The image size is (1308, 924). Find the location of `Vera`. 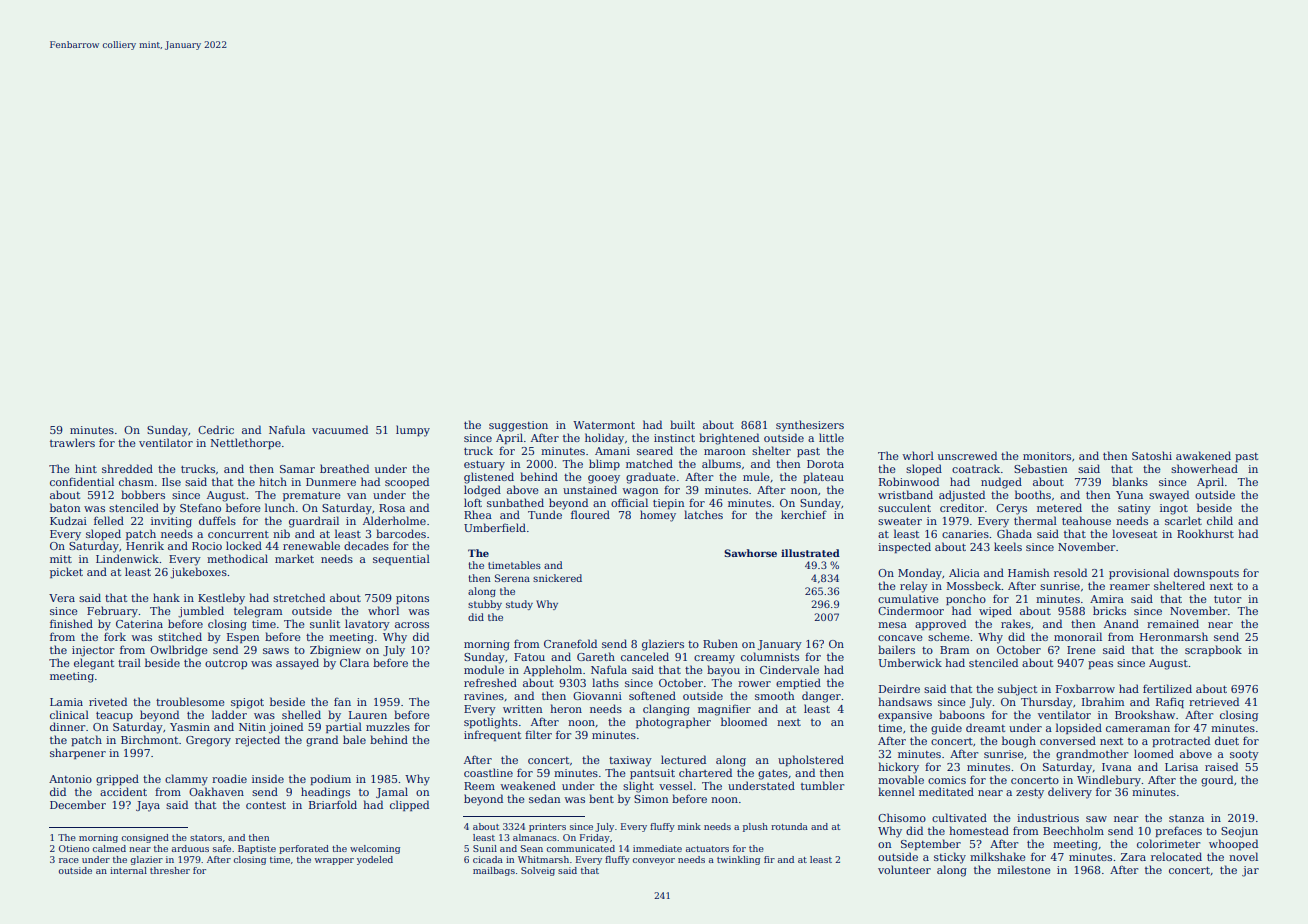

Vera is located at coordinates (62, 598).
